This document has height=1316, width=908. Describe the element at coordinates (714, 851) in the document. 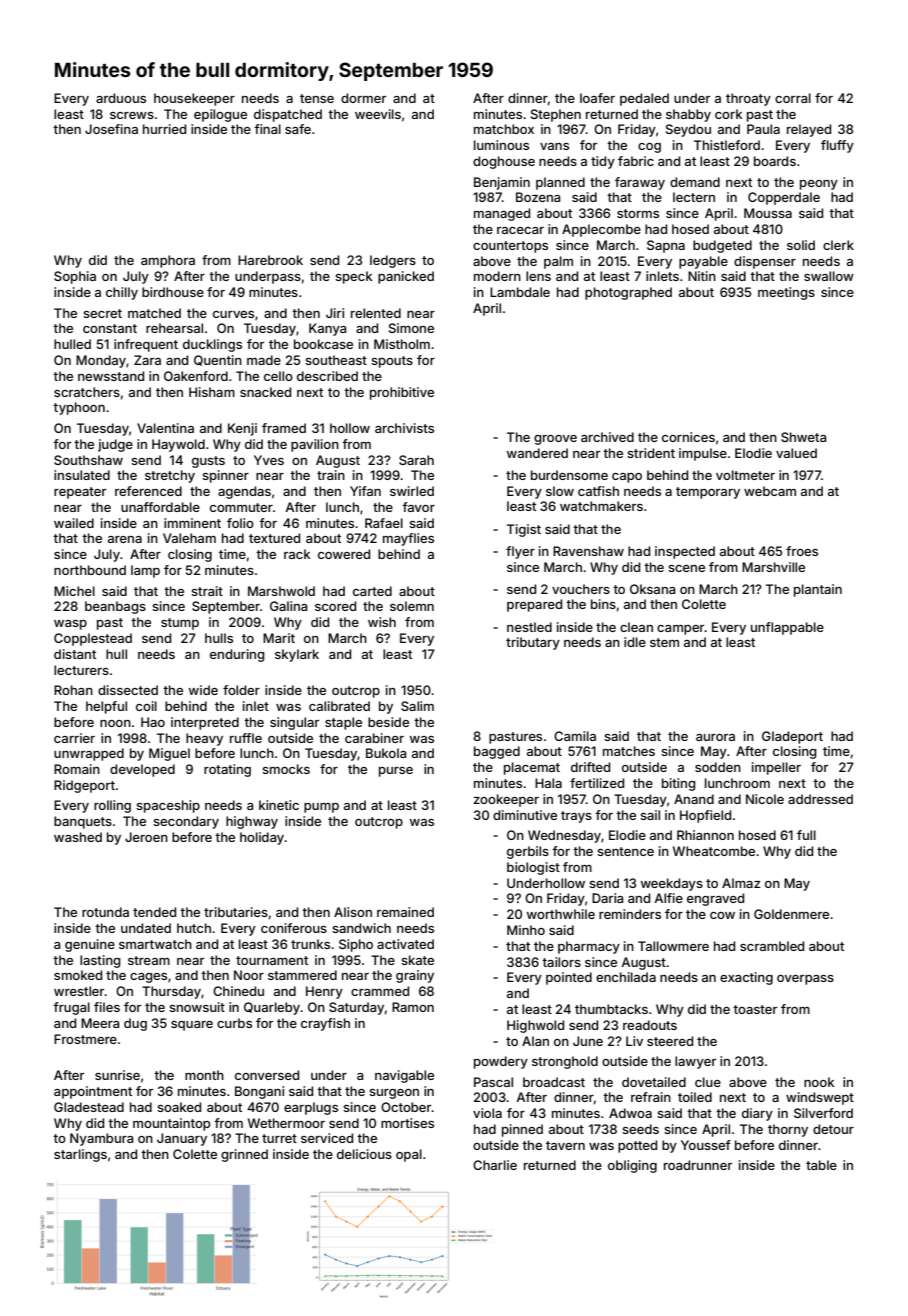

I see `Wheatcombe` at that location.
